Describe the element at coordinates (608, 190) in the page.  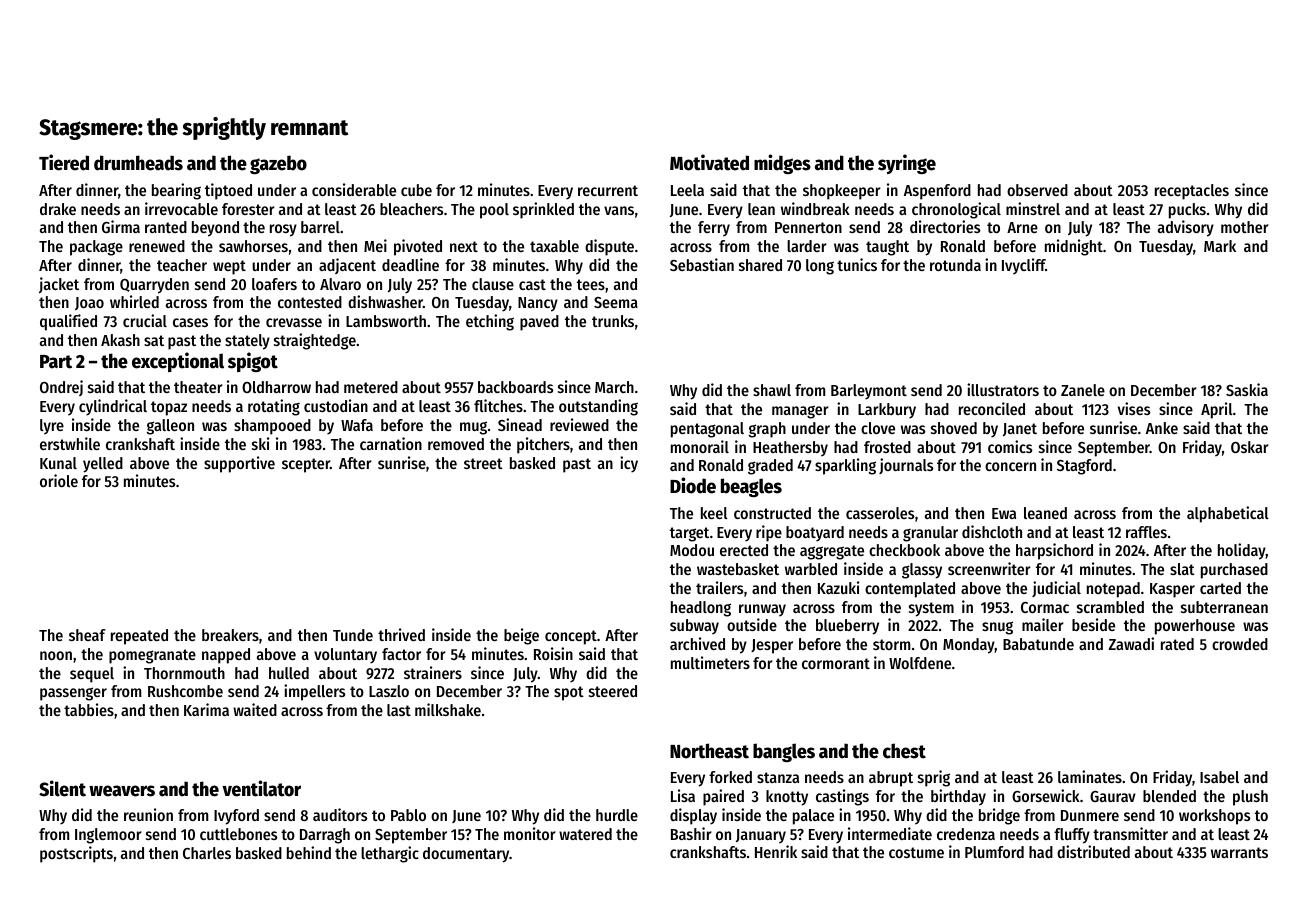
I see `recurrent` at that location.
